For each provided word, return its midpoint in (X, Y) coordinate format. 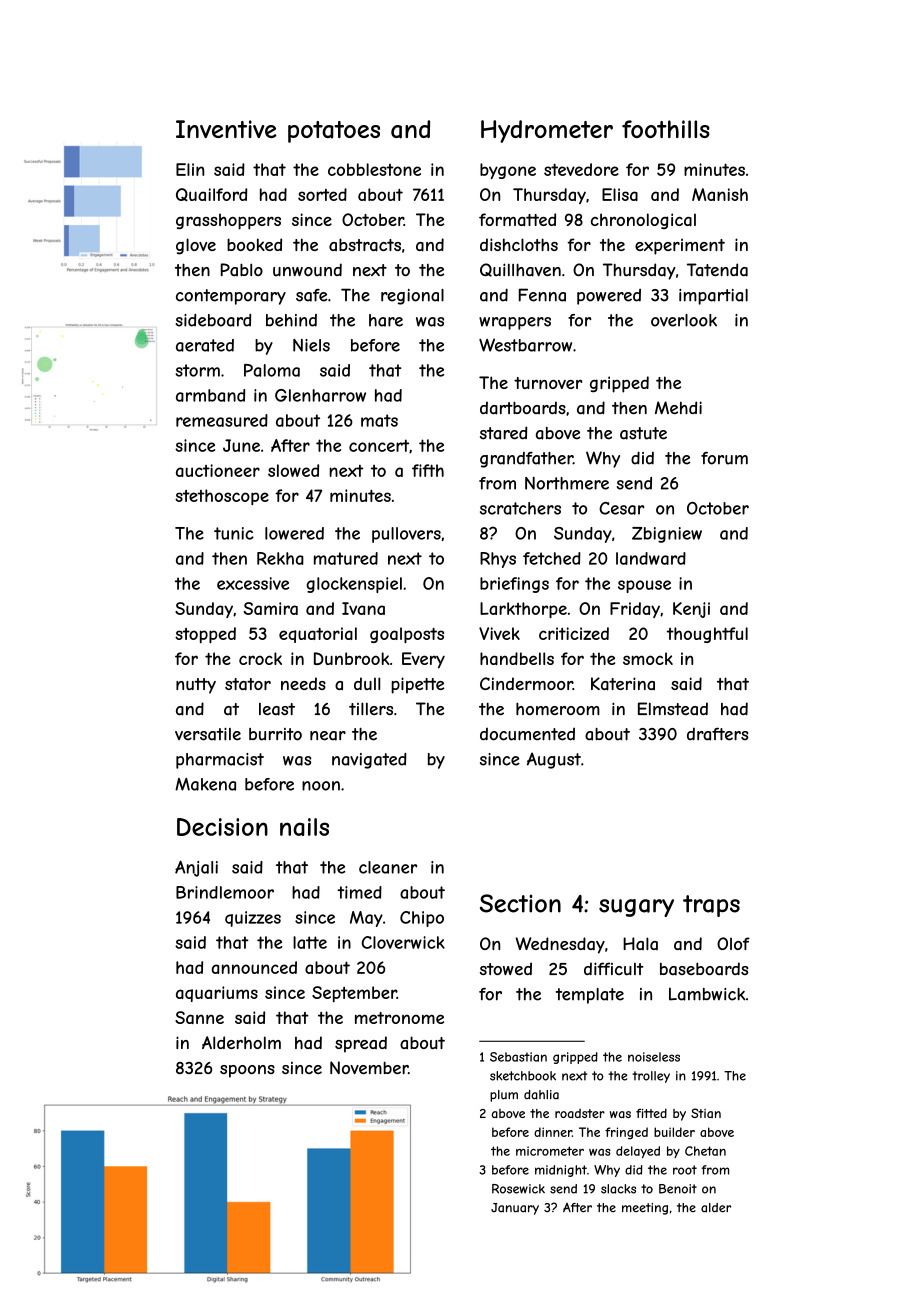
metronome (399, 1018)
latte (310, 942)
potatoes (334, 132)
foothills (666, 129)
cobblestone (374, 169)
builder (674, 1132)
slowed (293, 470)
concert (379, 445)
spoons (247, 1071)
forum (724, 458)
